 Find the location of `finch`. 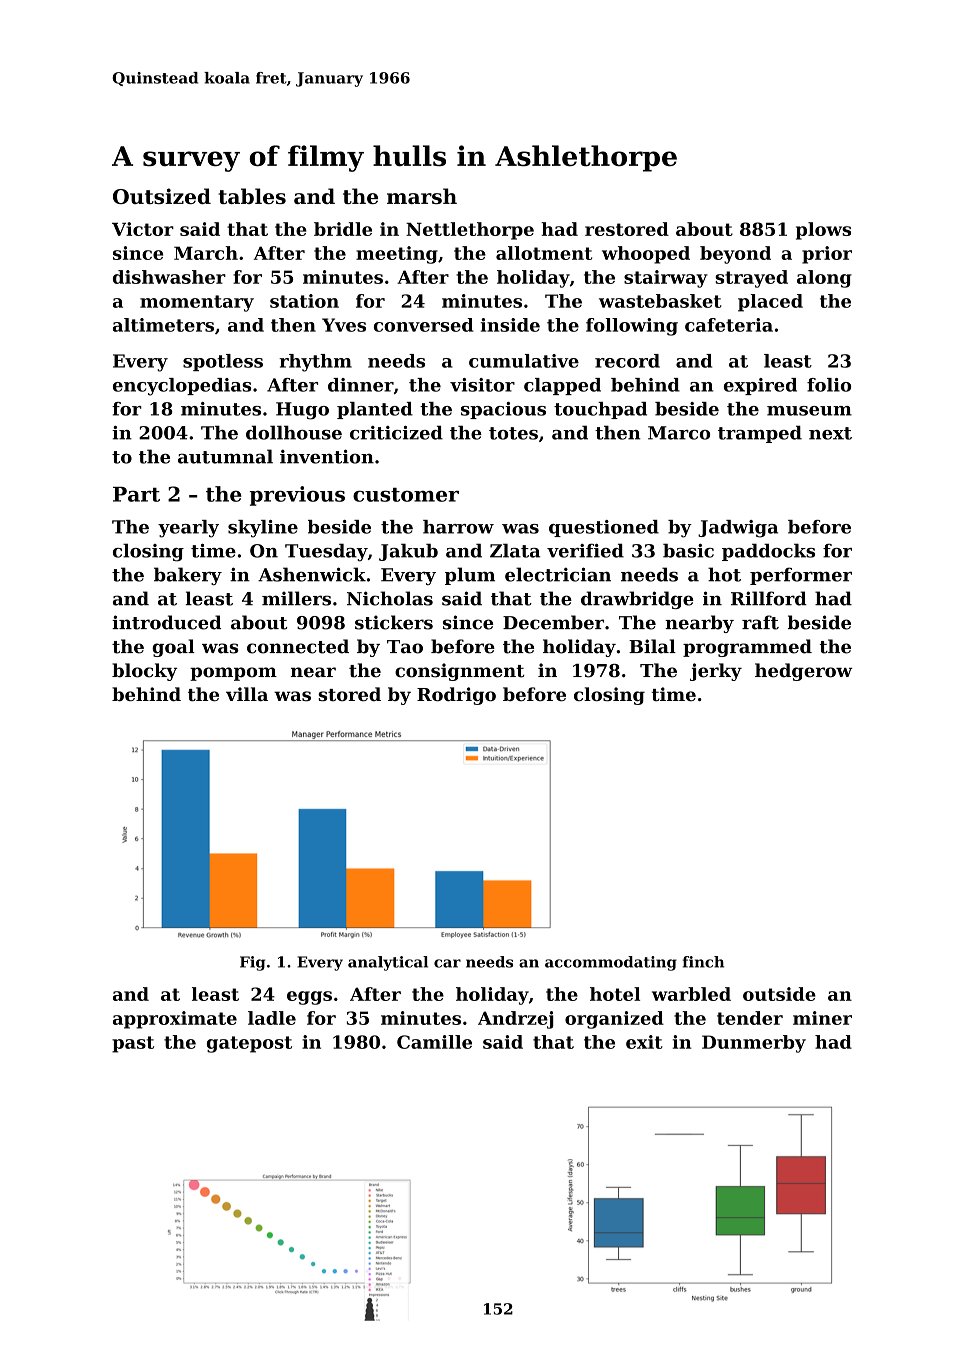

finch is located at coordinates (703, 962).
